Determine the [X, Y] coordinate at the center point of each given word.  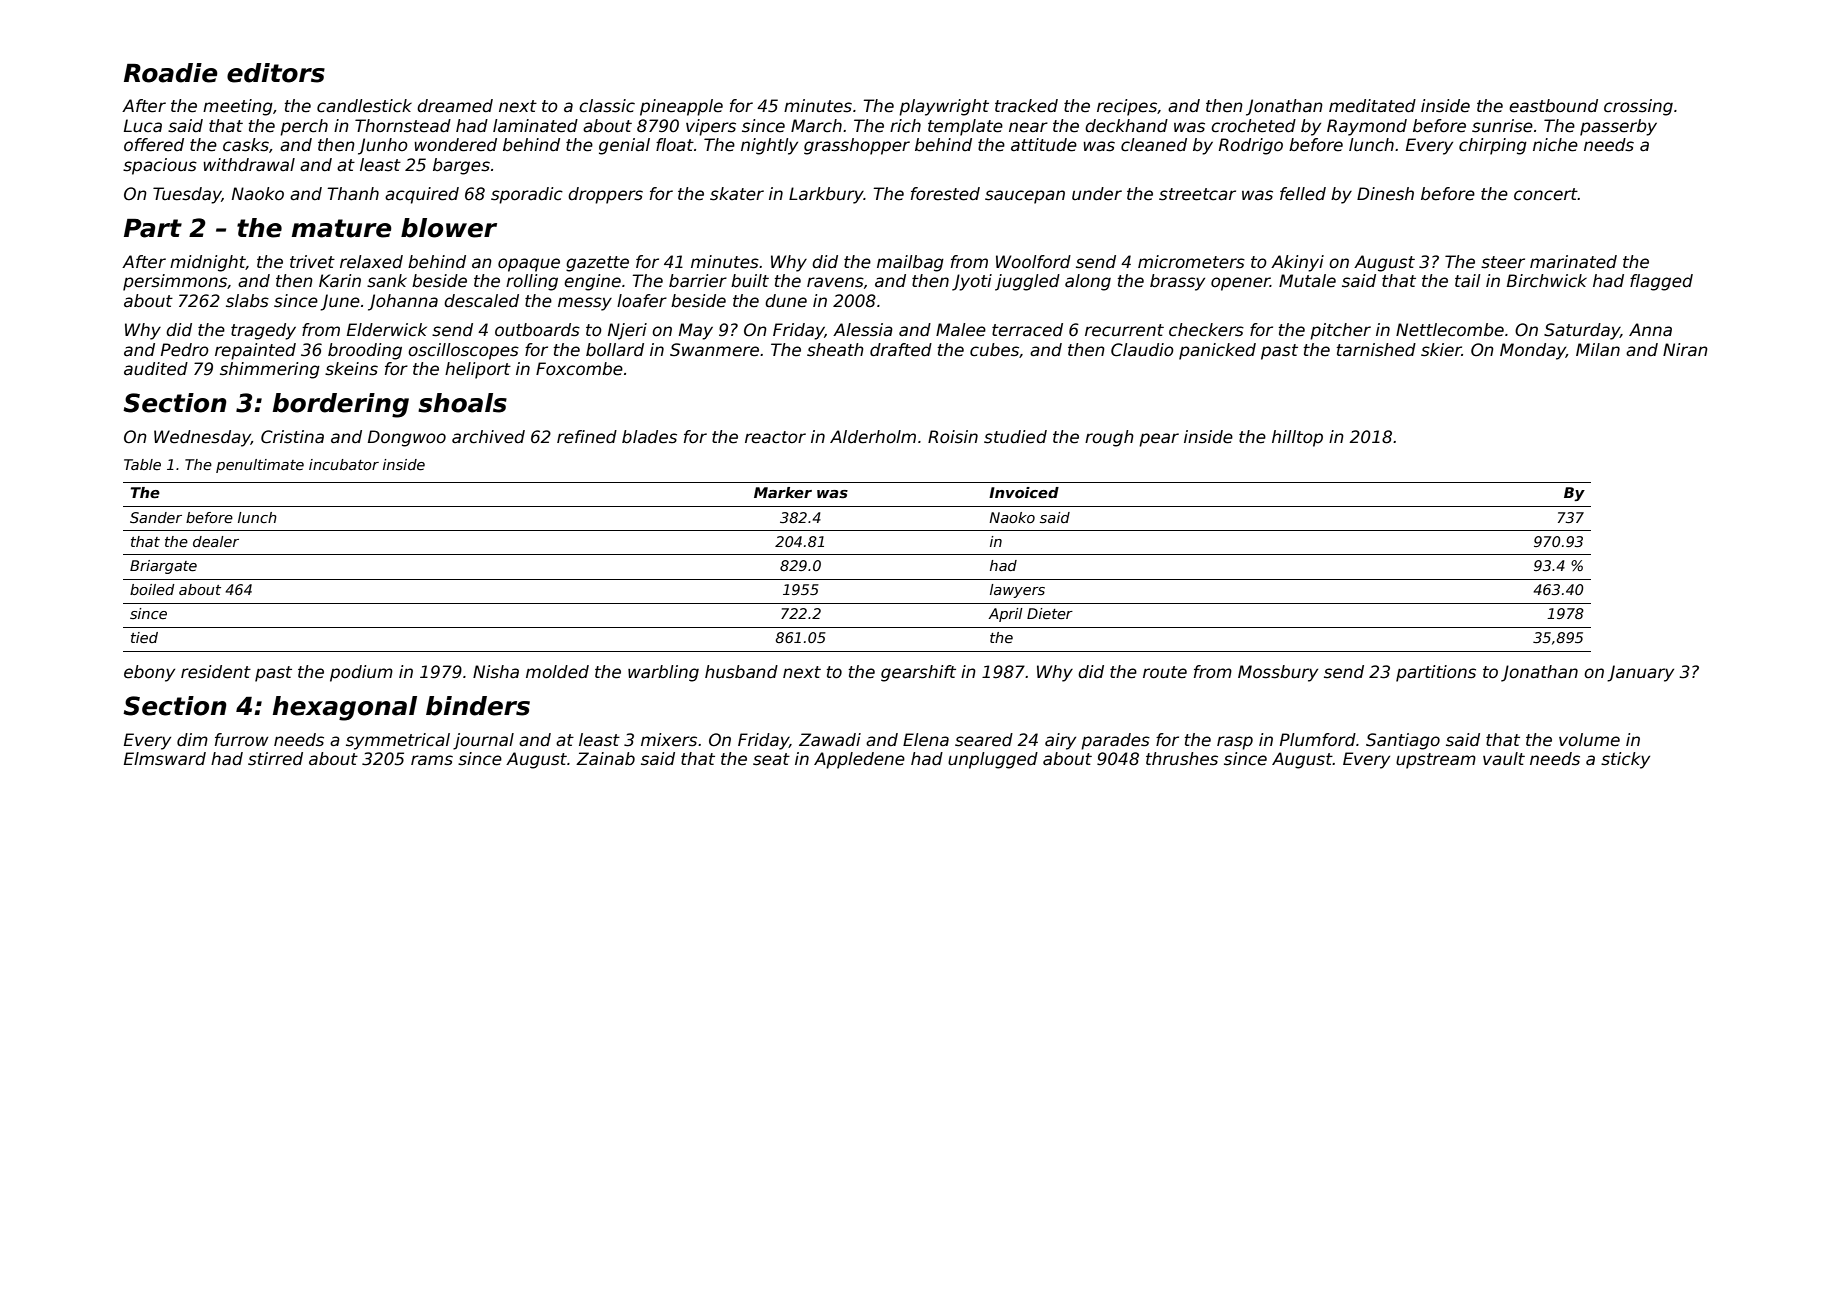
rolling [532, 282]
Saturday [1582, 331]
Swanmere [714, 350]
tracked [1026, 106]
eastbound [1553, 106]
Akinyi [1297, 263]
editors [276, 73]
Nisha [496, 672]
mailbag [910, 263]
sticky [1625, 760]
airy [1060, 741]
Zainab [605, 759]
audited [156, 369]
